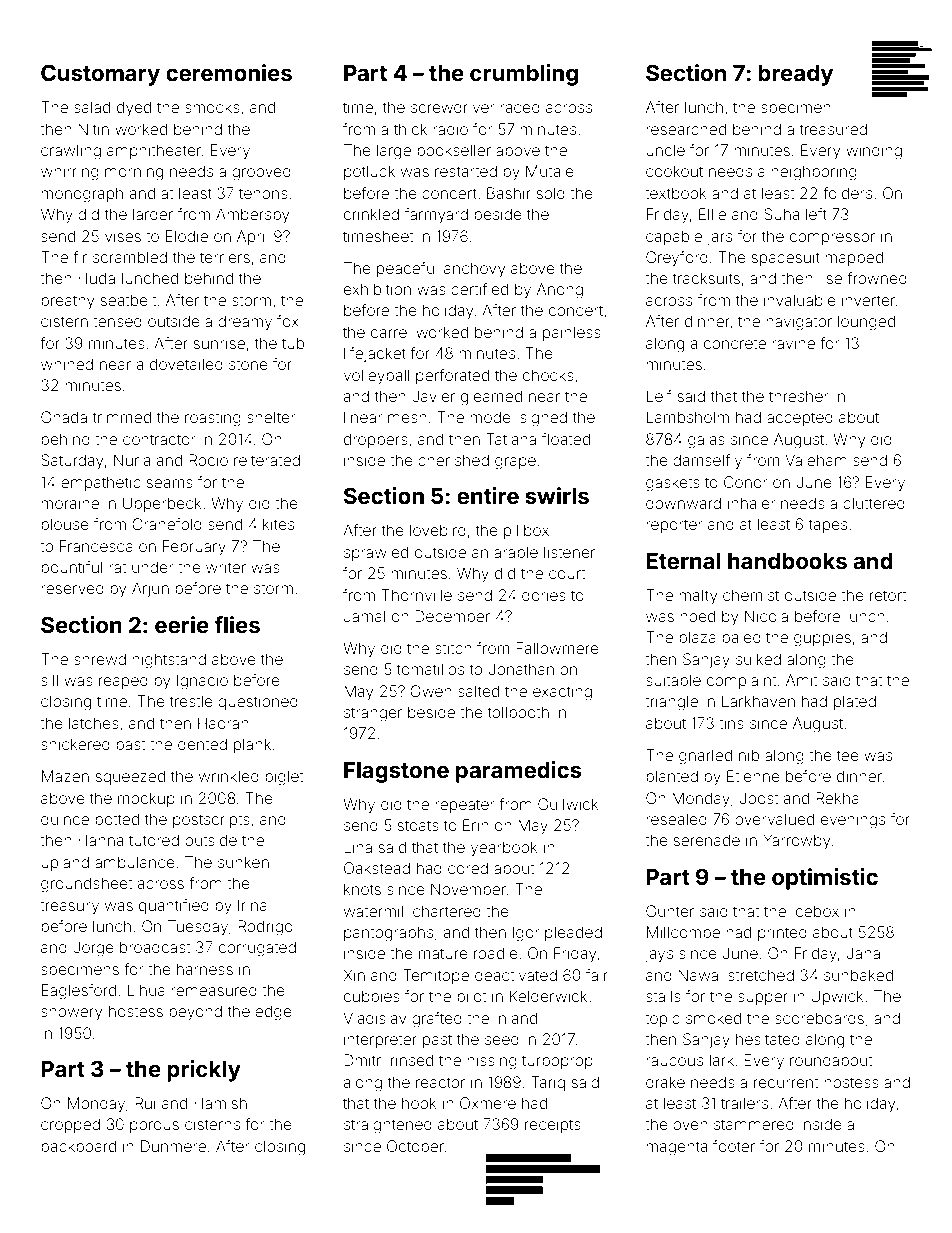 Image resolution: width=952 pixels, height=1233 pixels. I want to click on bountiful, so click(71, 567).
